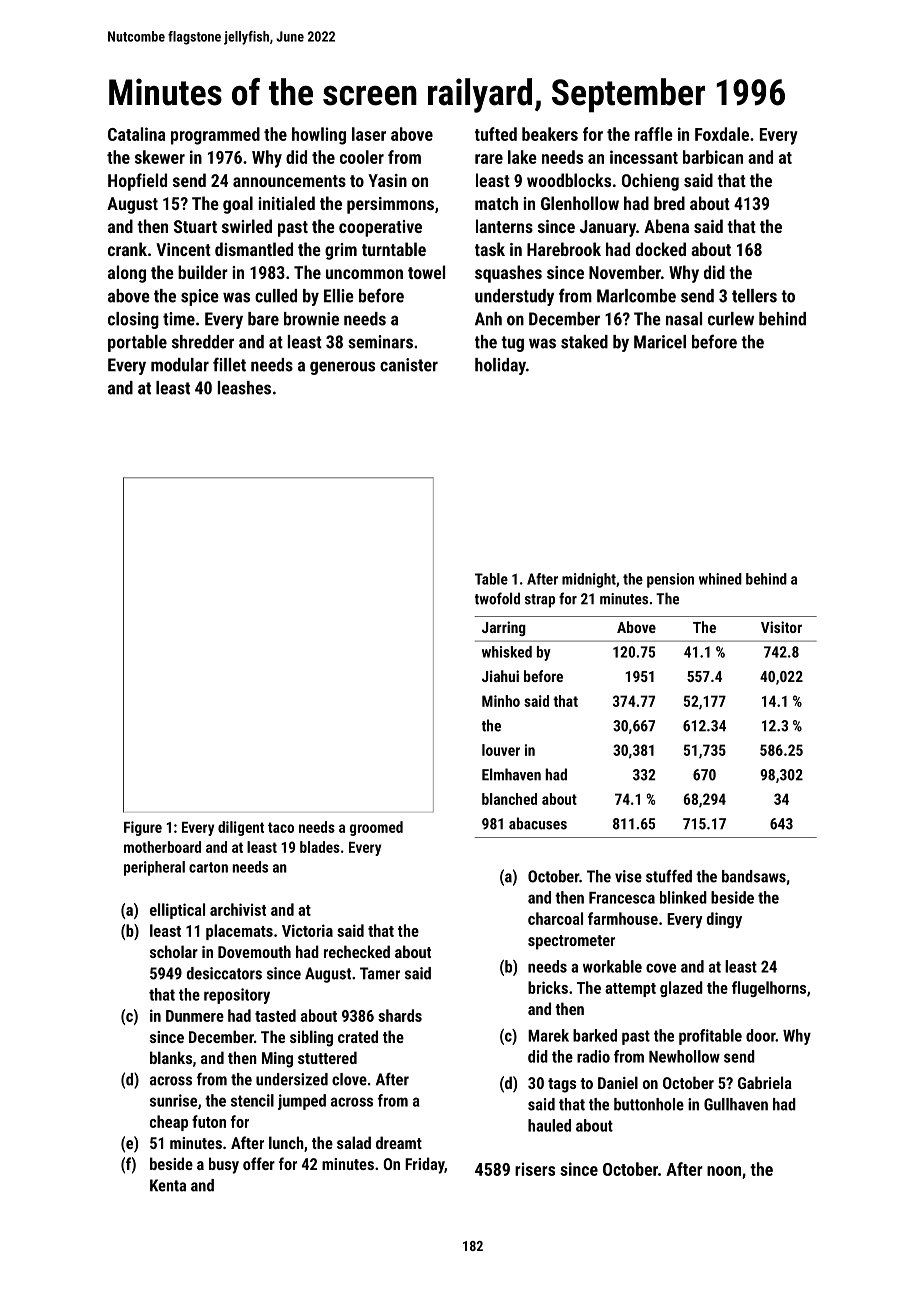 This page has height=1308, width=924. I want to click on noon, so click(724, 1171).
